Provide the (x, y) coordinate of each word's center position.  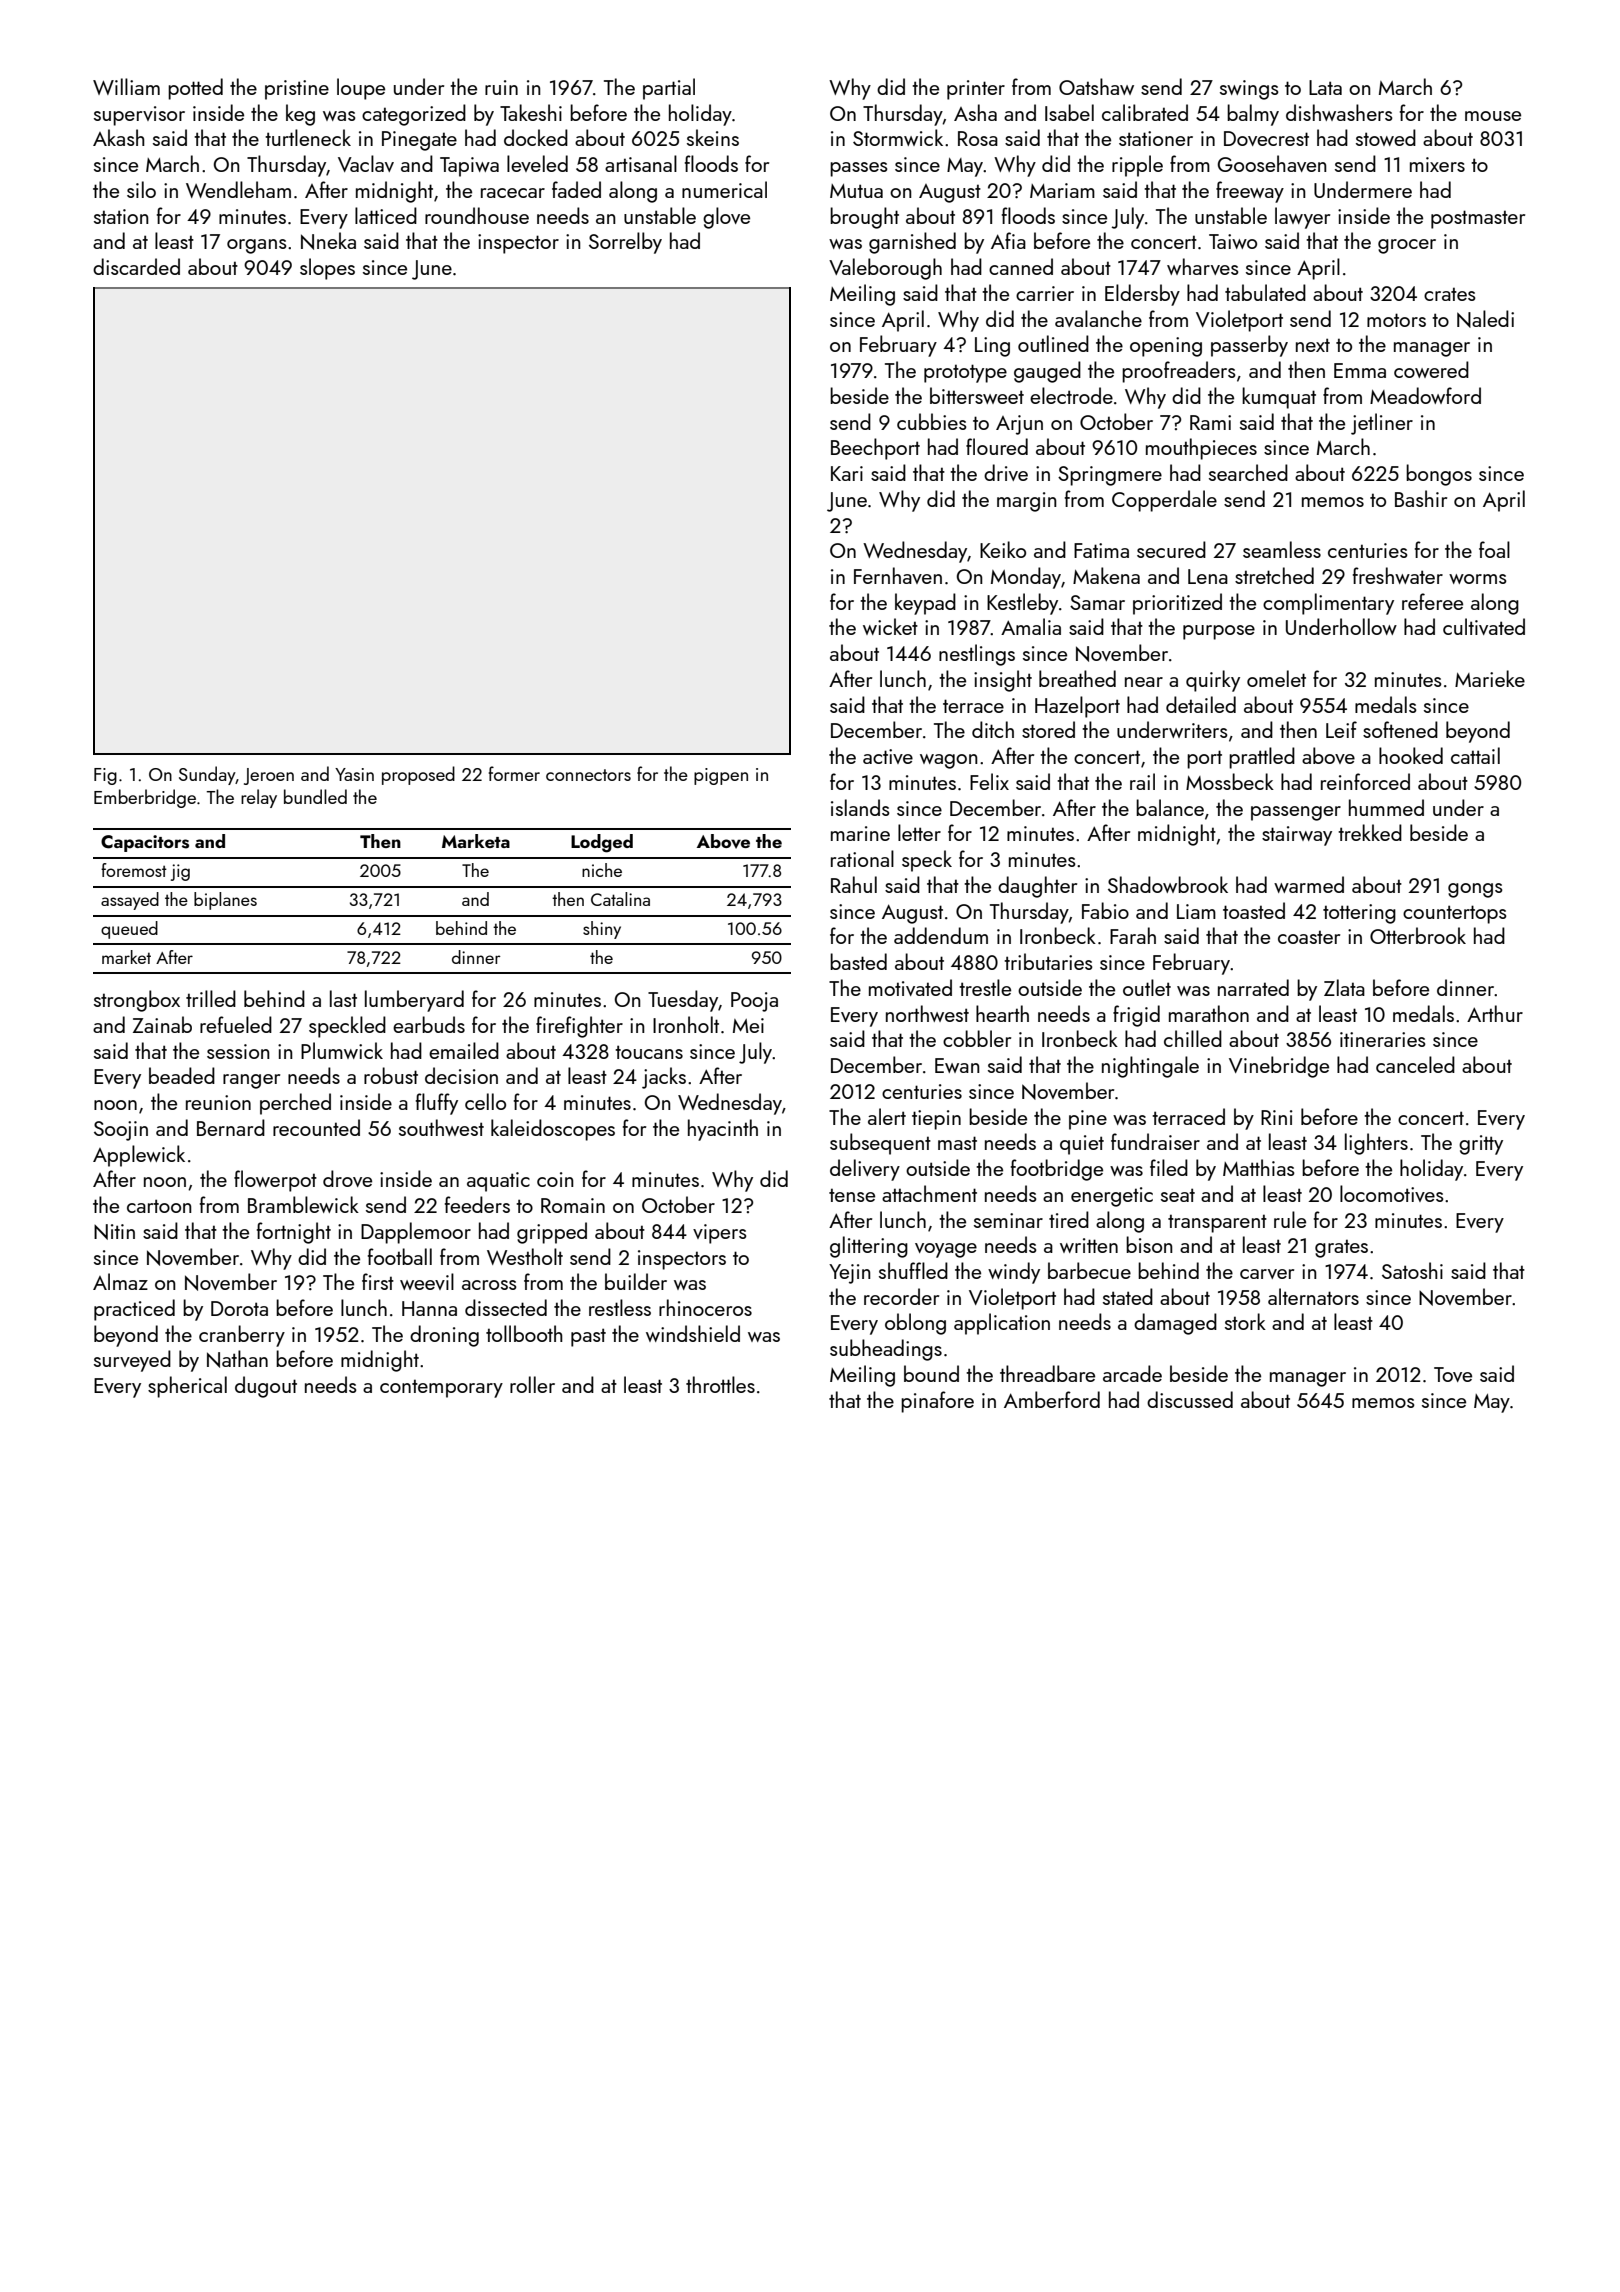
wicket (890, 626)
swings (1249, 90)
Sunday (207, 775)
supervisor (139, 116)
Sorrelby (625, 243)
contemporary (441, 1388)
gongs (1475, 890)
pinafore (937, 1402)
